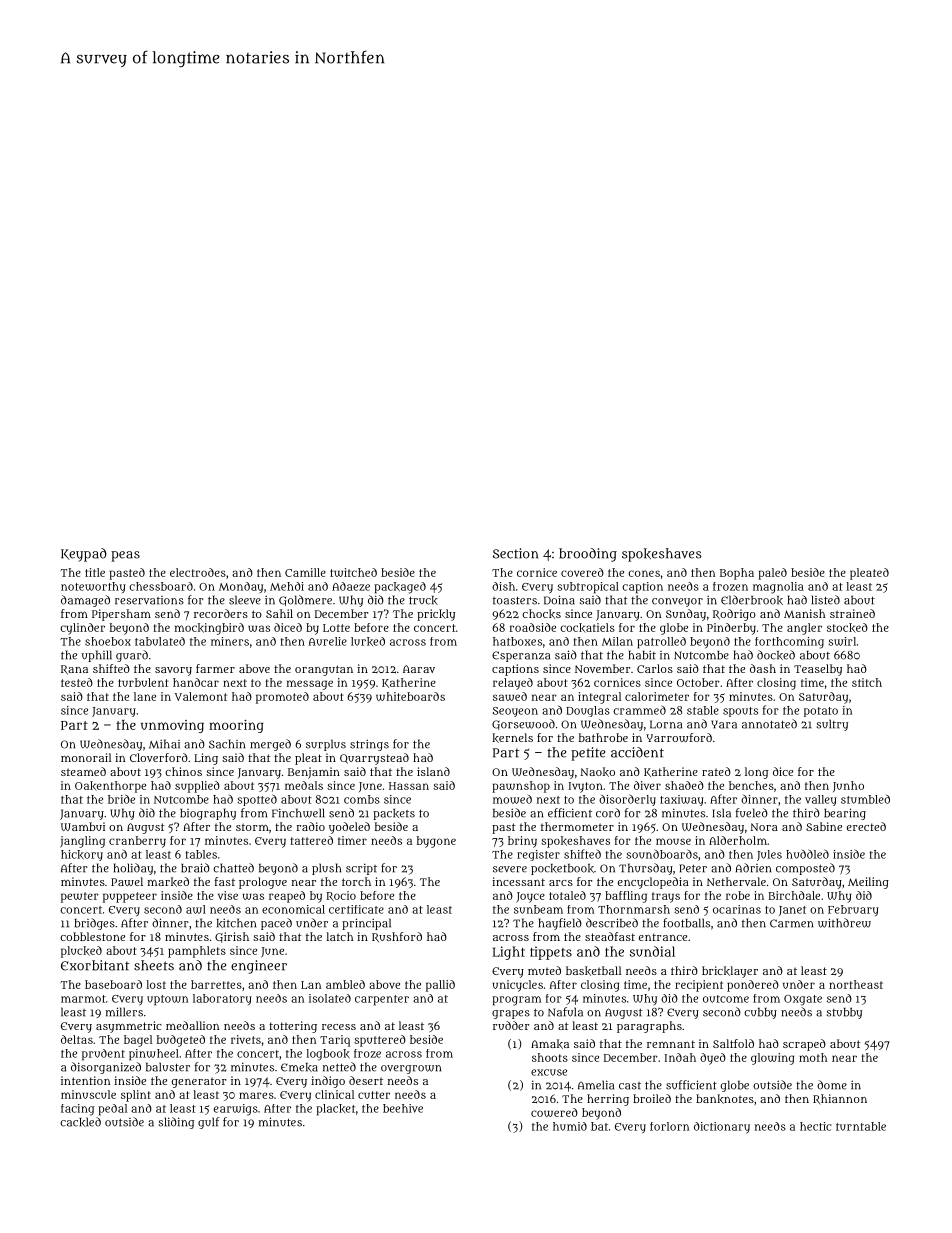  Describe the element at coordinates (125, 556) in the screenshot. I see `peas` at that location.
